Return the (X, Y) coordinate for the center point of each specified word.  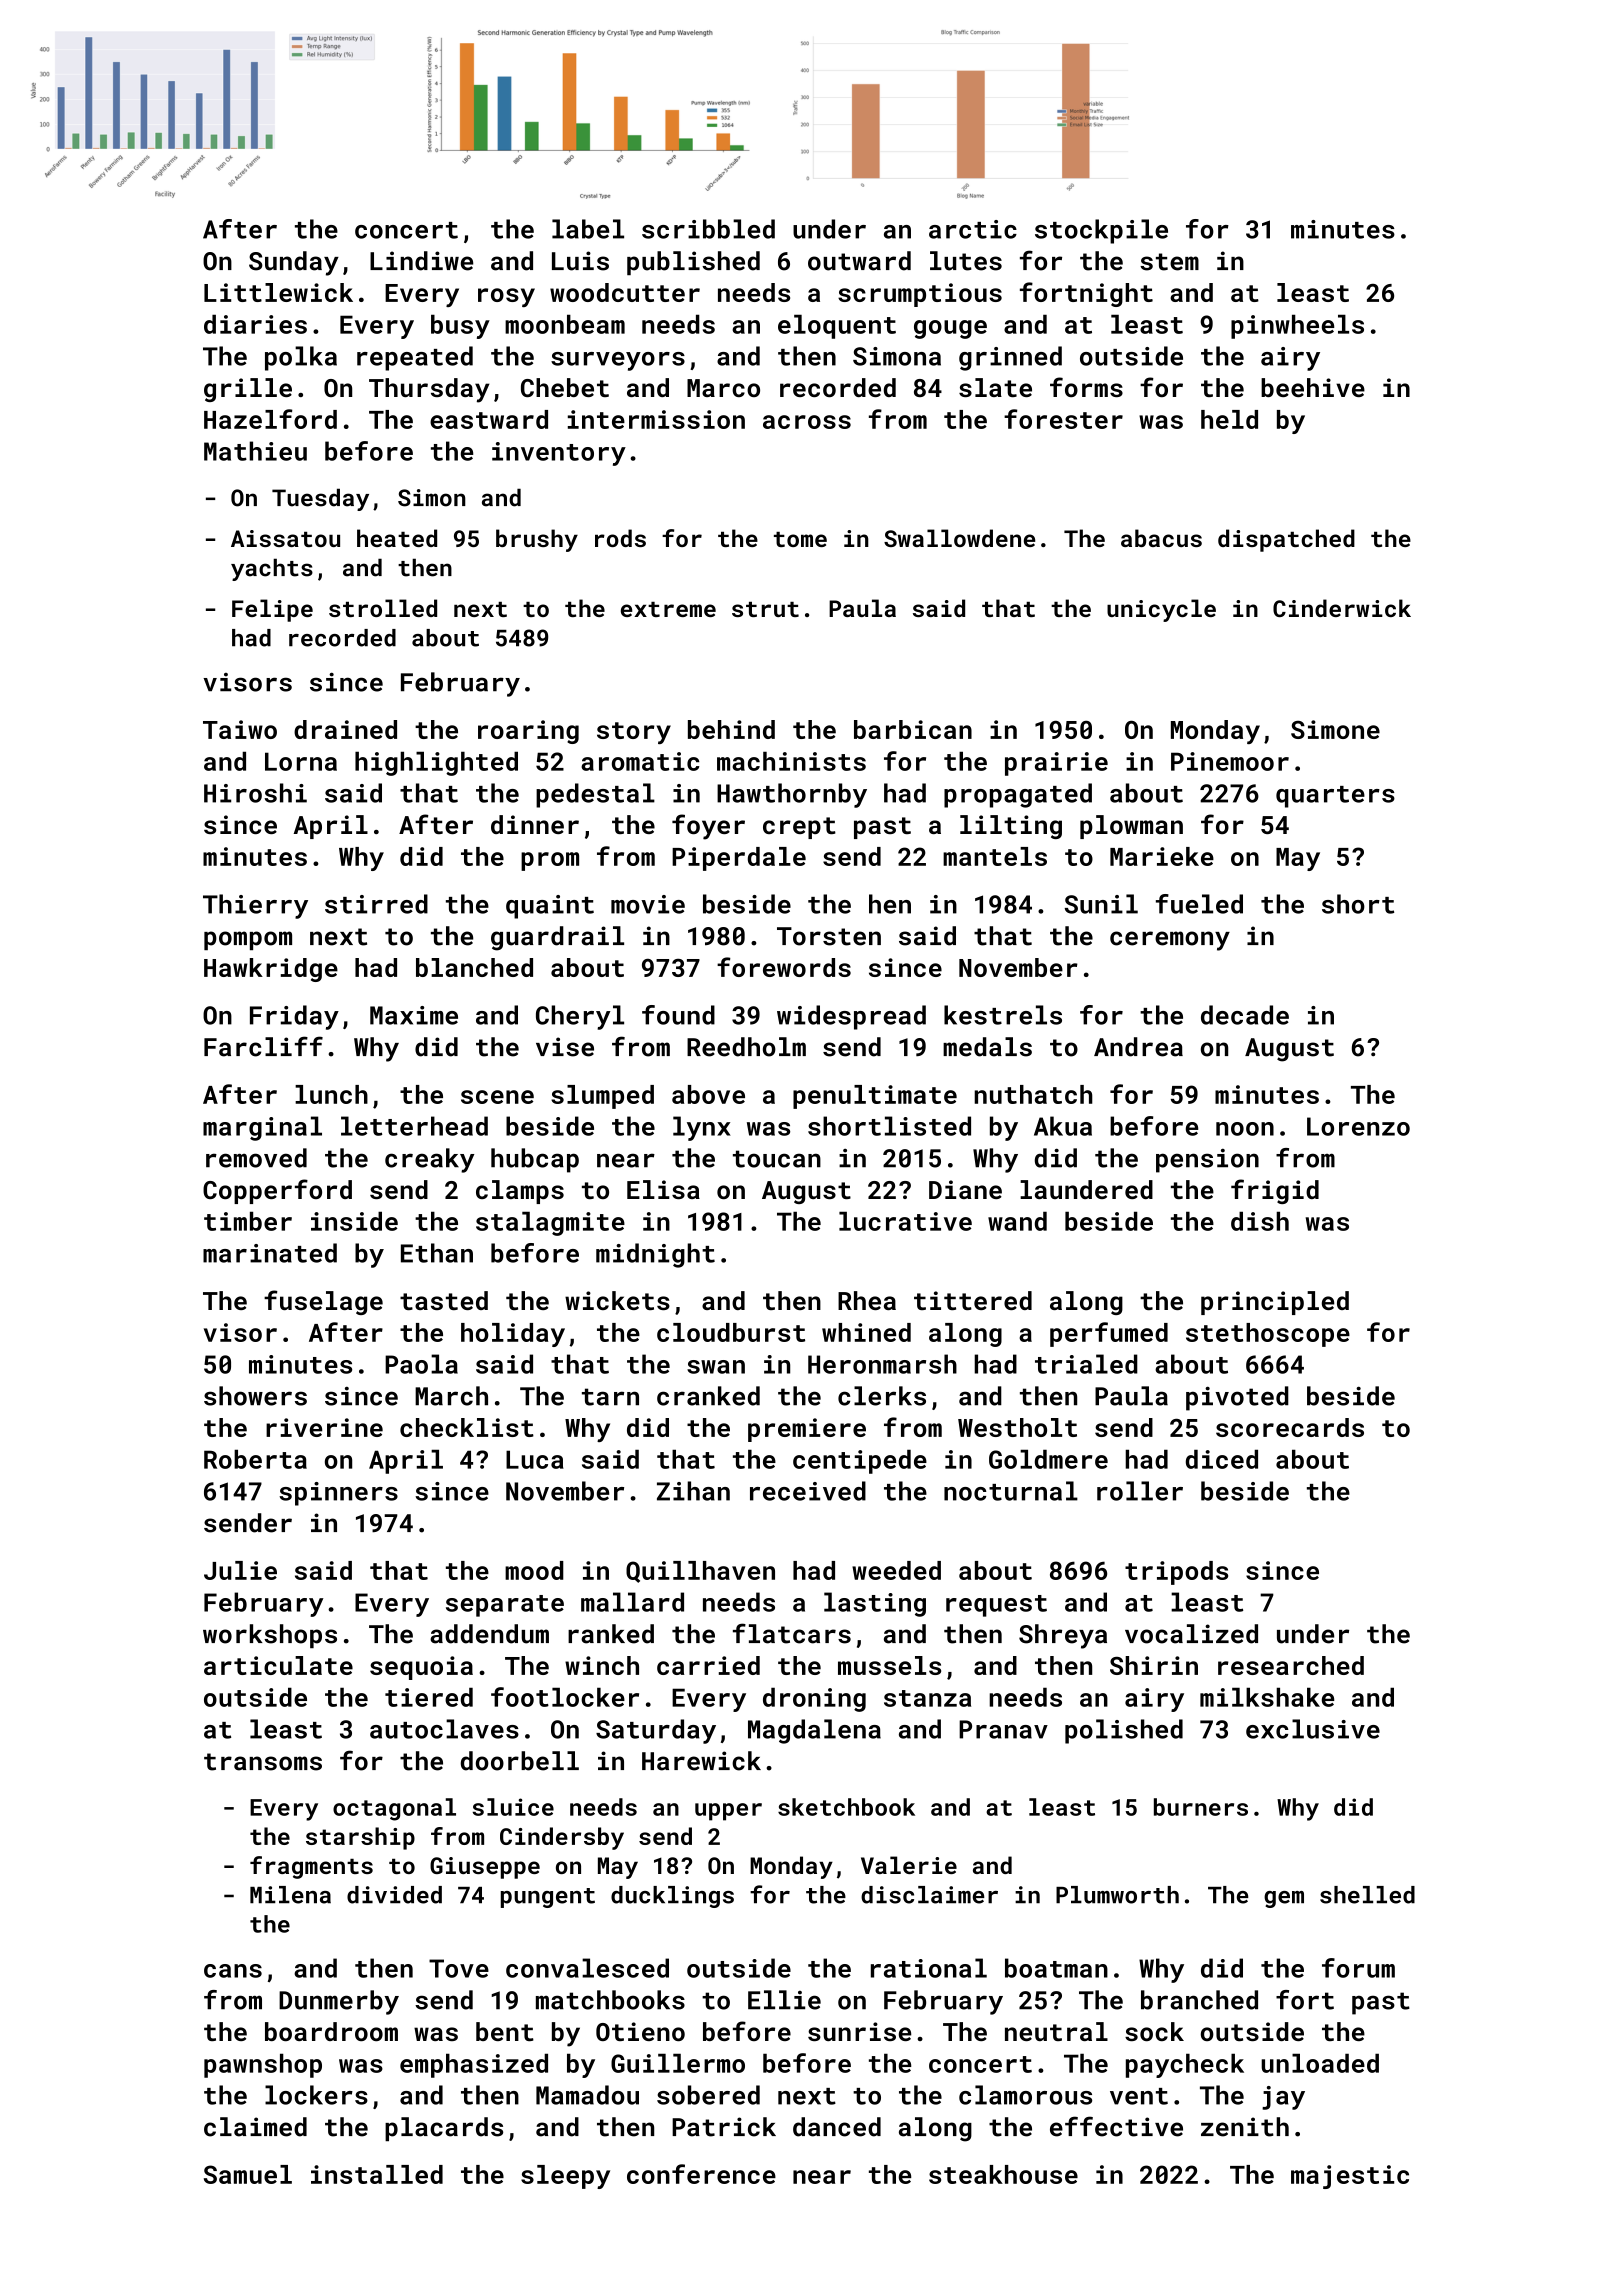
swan (716, 1367)
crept (799, 828)
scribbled (708, 229)
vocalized (1191, 1634)
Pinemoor (1230, 761)
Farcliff (263, 1046)
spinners (338, 1494)
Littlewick (278, 292)
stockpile (1101, 231)
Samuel (248, 2174)
